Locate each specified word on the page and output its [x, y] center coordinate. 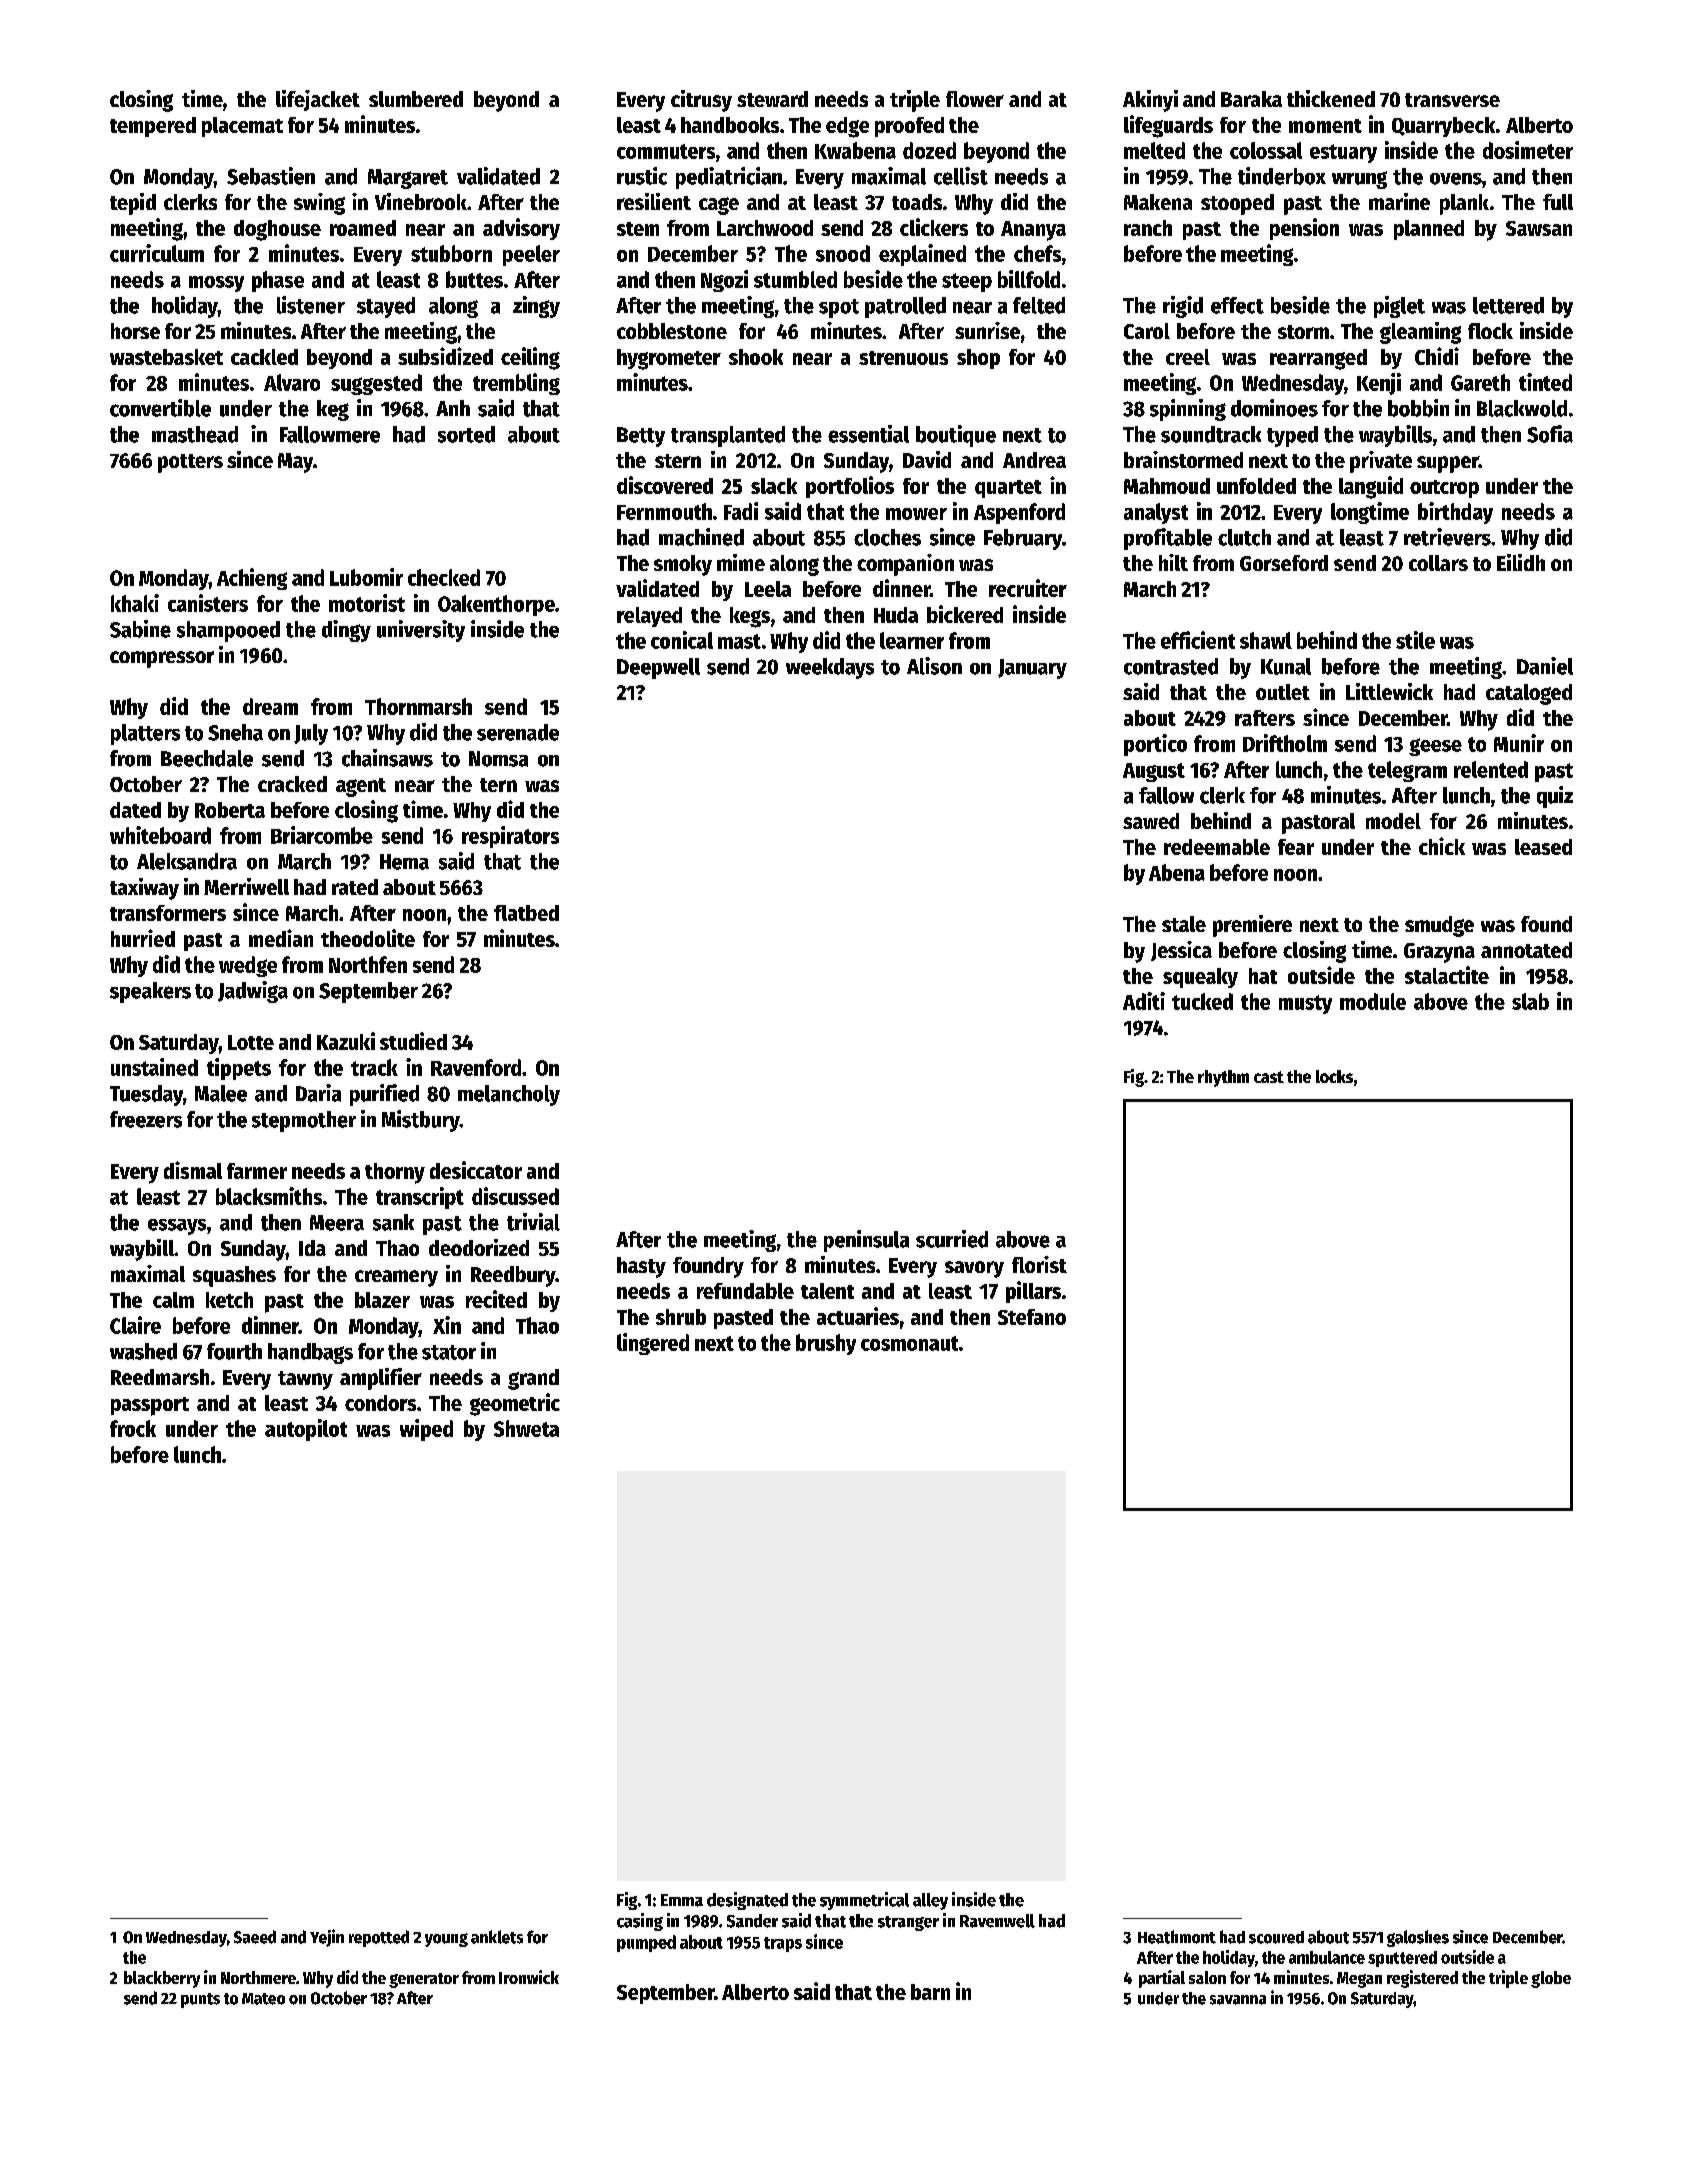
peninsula [866, 1241]
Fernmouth [664, 511]
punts [200, 2000]
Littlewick [1389, 691]
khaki [135, 603]
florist [1039, 1264]
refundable [745, 1291]
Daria [318, 1093]
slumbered [416, 99]
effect [1237, 305]
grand [533, 1379]
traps [783, 1944]
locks [1334, 1076]
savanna [1238, 2000]
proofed [909, 127]
